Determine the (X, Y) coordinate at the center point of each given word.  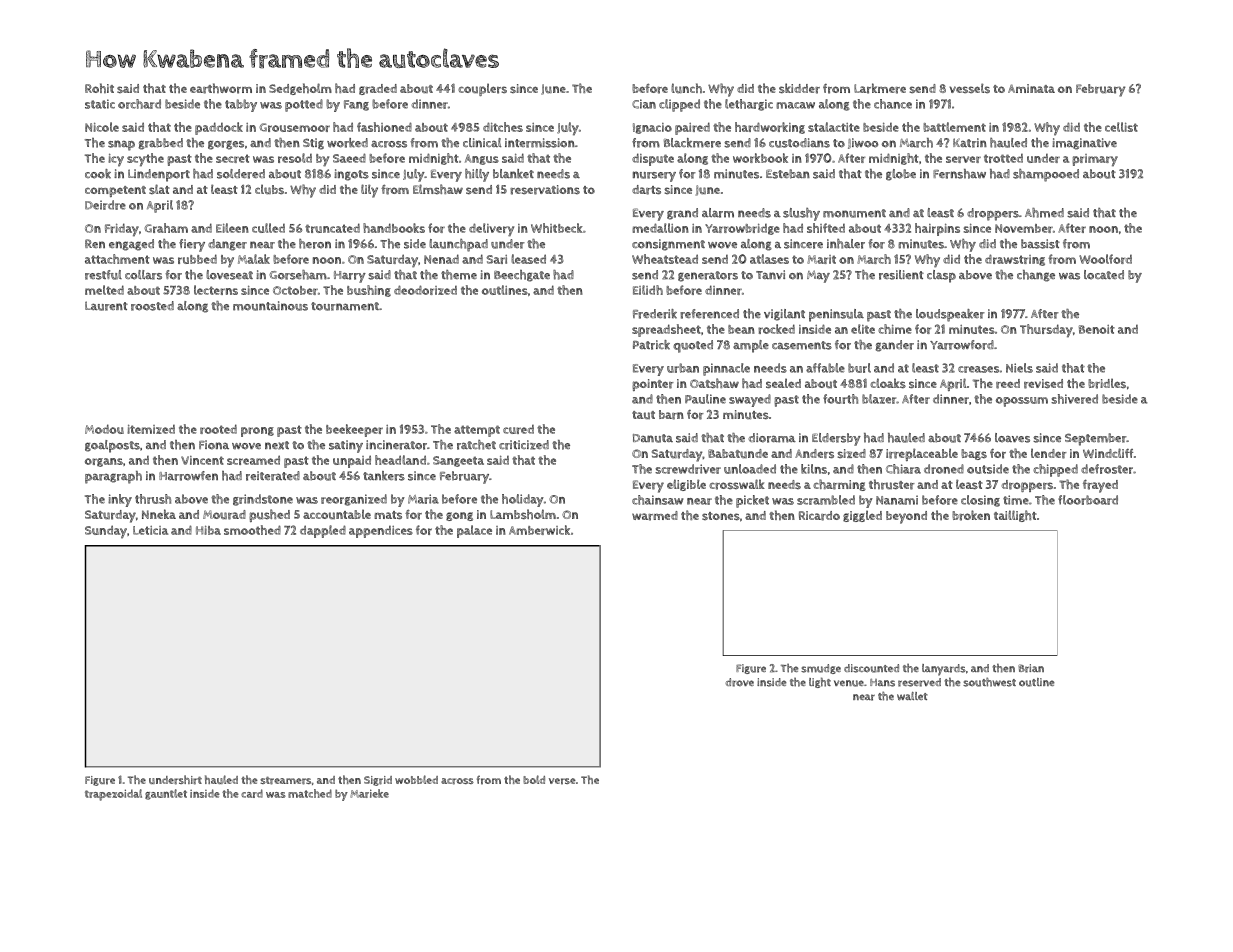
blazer (879, 399)
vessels (969, 88)
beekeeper (354, 430)
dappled (323, 531)
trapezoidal (113, 795)
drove (739, 682)
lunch (686, 88)
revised (1043, 384)
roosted (152, 306)
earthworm (221, 88)
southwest (989, 682)
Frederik (655, 314)
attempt (477, 431)
